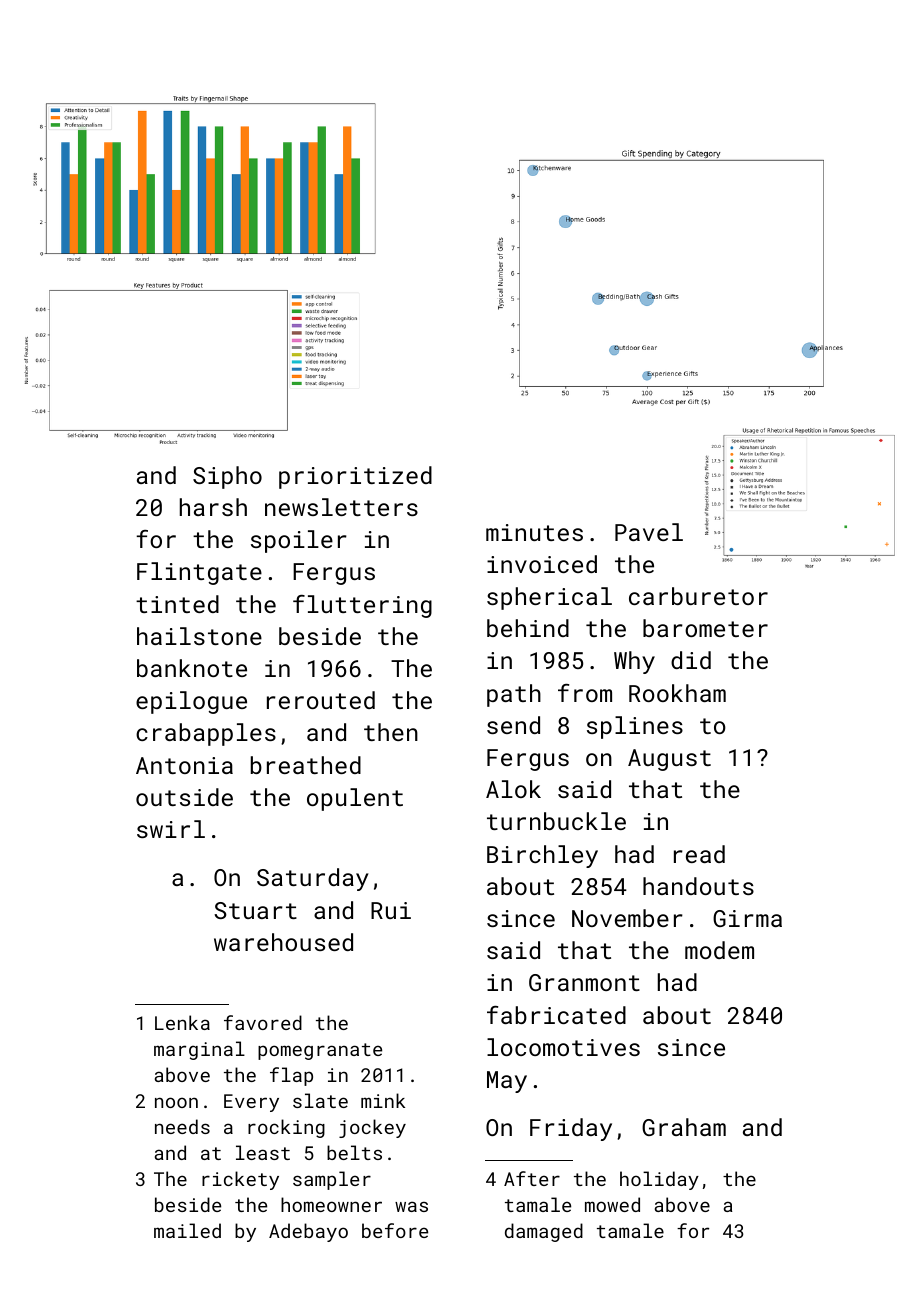  Describe the element at coordinates (612, 1204) in the page. I see `mowed` at that location.
